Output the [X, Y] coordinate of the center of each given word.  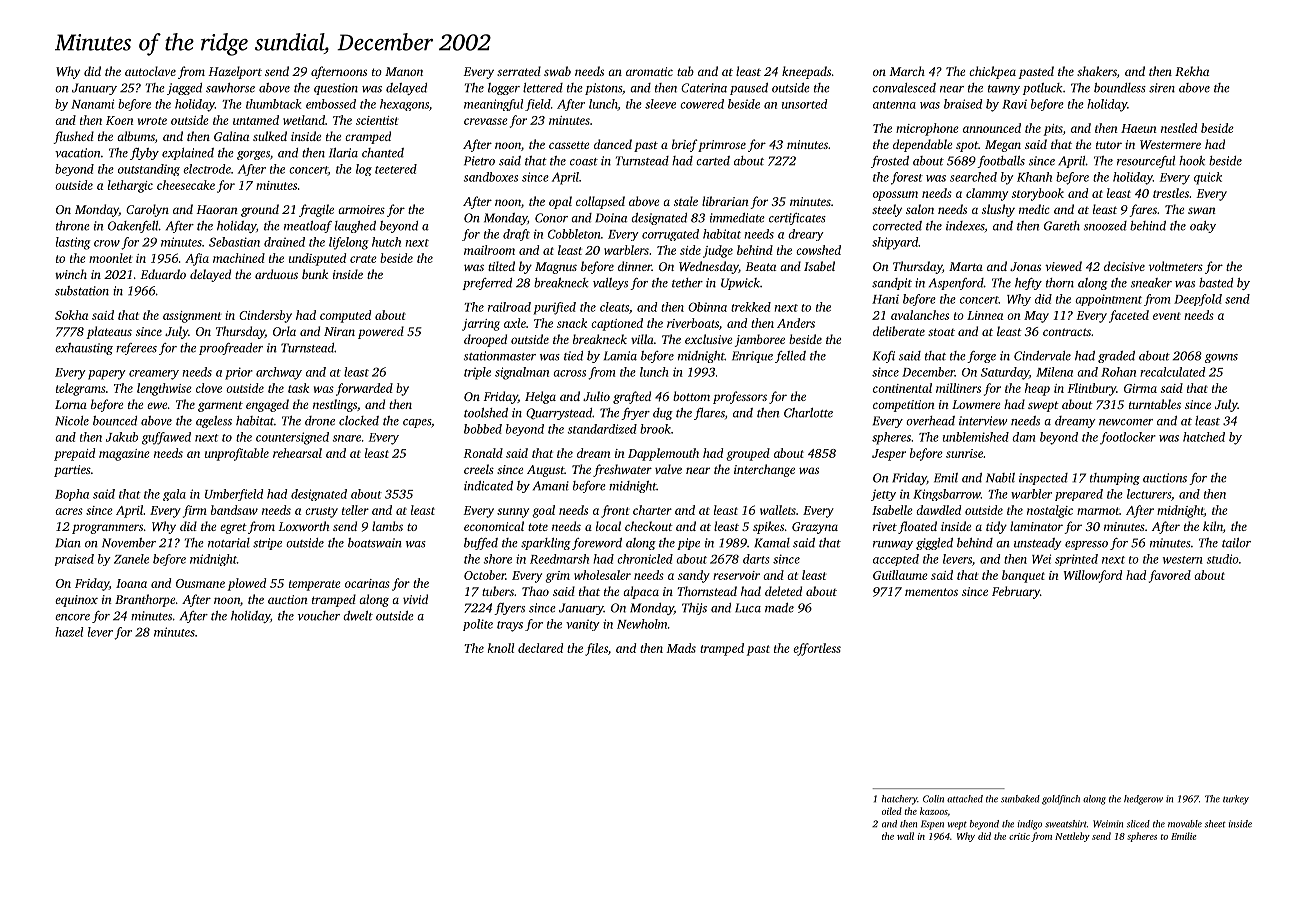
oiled [892, 811]
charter [652, 510]
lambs [387, 526]
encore [72, 617]
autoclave [150, 71]
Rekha [1192, 71]
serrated [519, 71]
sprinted [1076, 560]
